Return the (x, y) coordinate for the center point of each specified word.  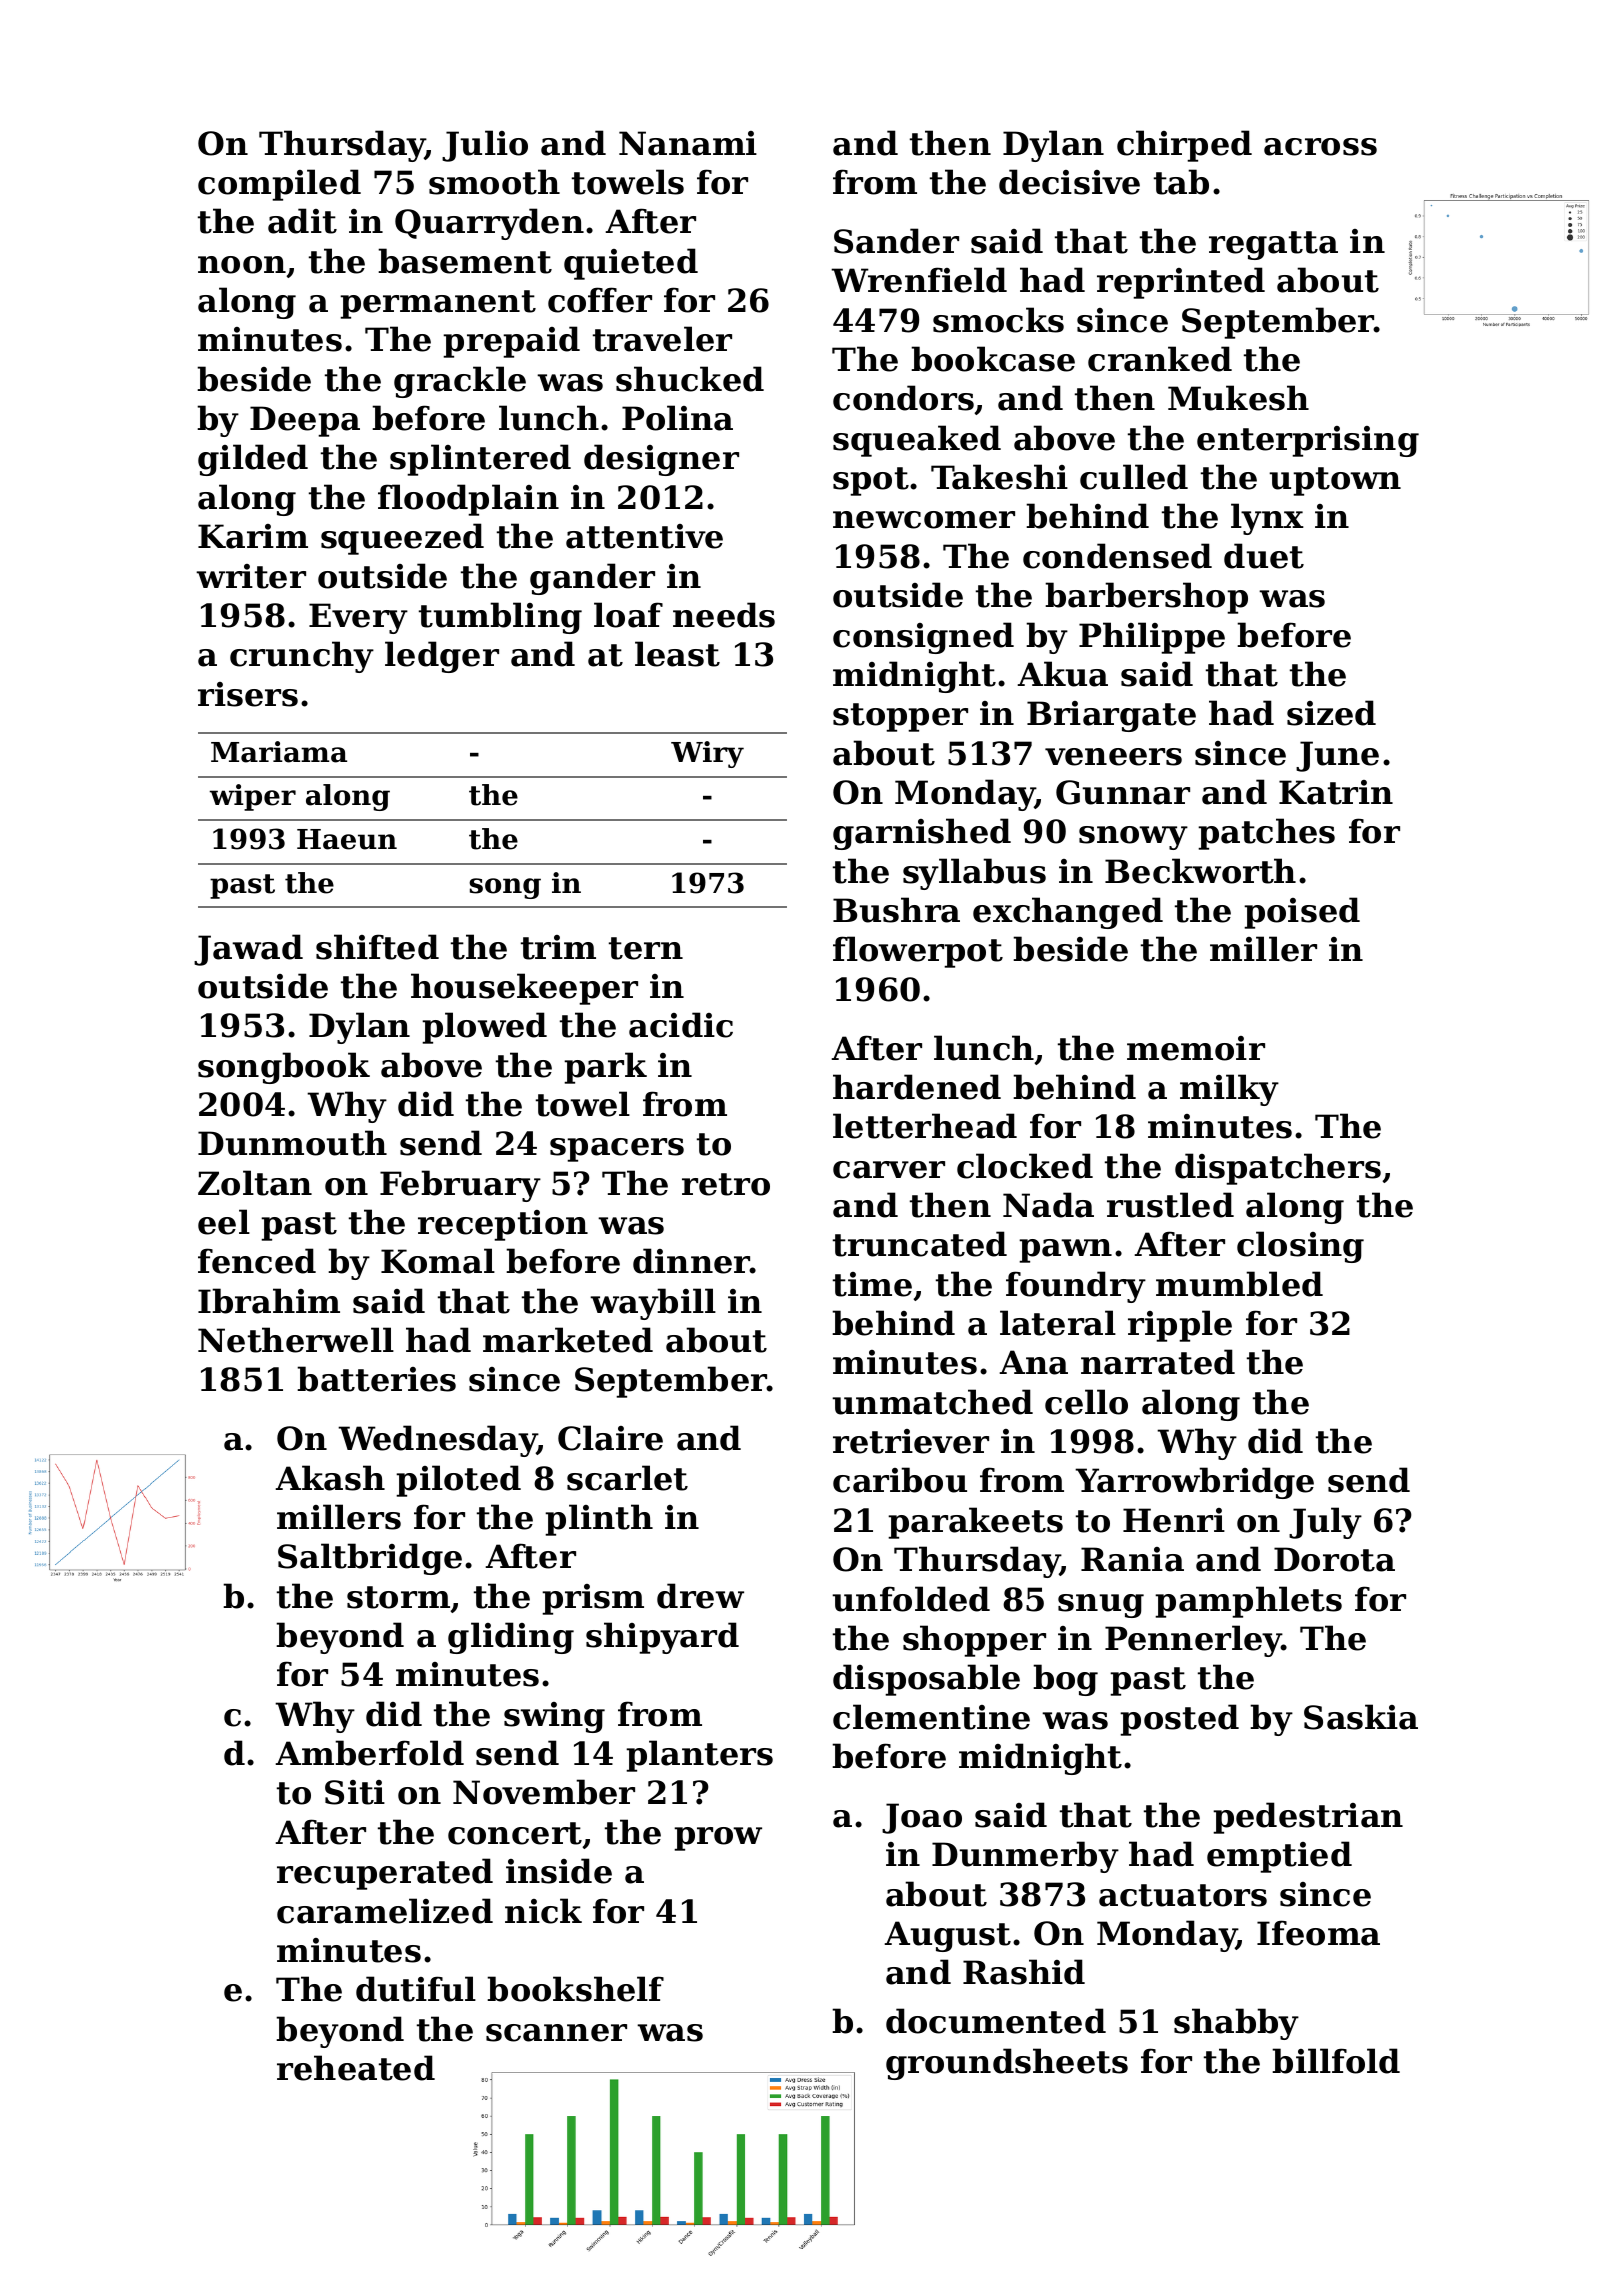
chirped (1184, 146)
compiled (279, 185)
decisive (1069, 182)
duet (1264, 556)
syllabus (974, 874)
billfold (1336, 2061)
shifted (377, 947)
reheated (356, 2068)
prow (718, 1839)
